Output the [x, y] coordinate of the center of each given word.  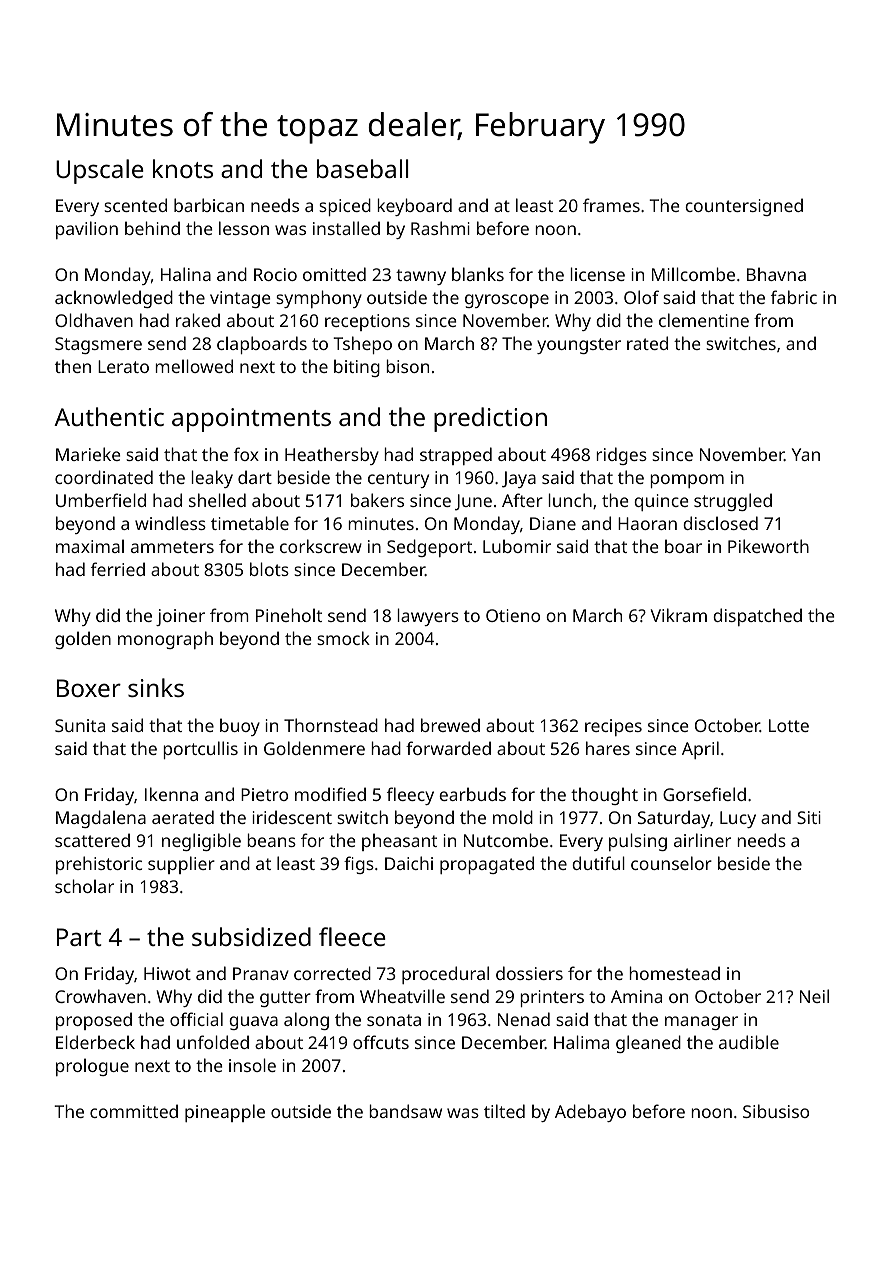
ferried [118, 569]
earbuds [472, 794]
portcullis [200, 750]
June [473, 502]
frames [611, 205]
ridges [621, 456]
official [196, 1019]
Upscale [100, 171]
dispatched [757, 617]
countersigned [744, 207]
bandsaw [405, 1111]
